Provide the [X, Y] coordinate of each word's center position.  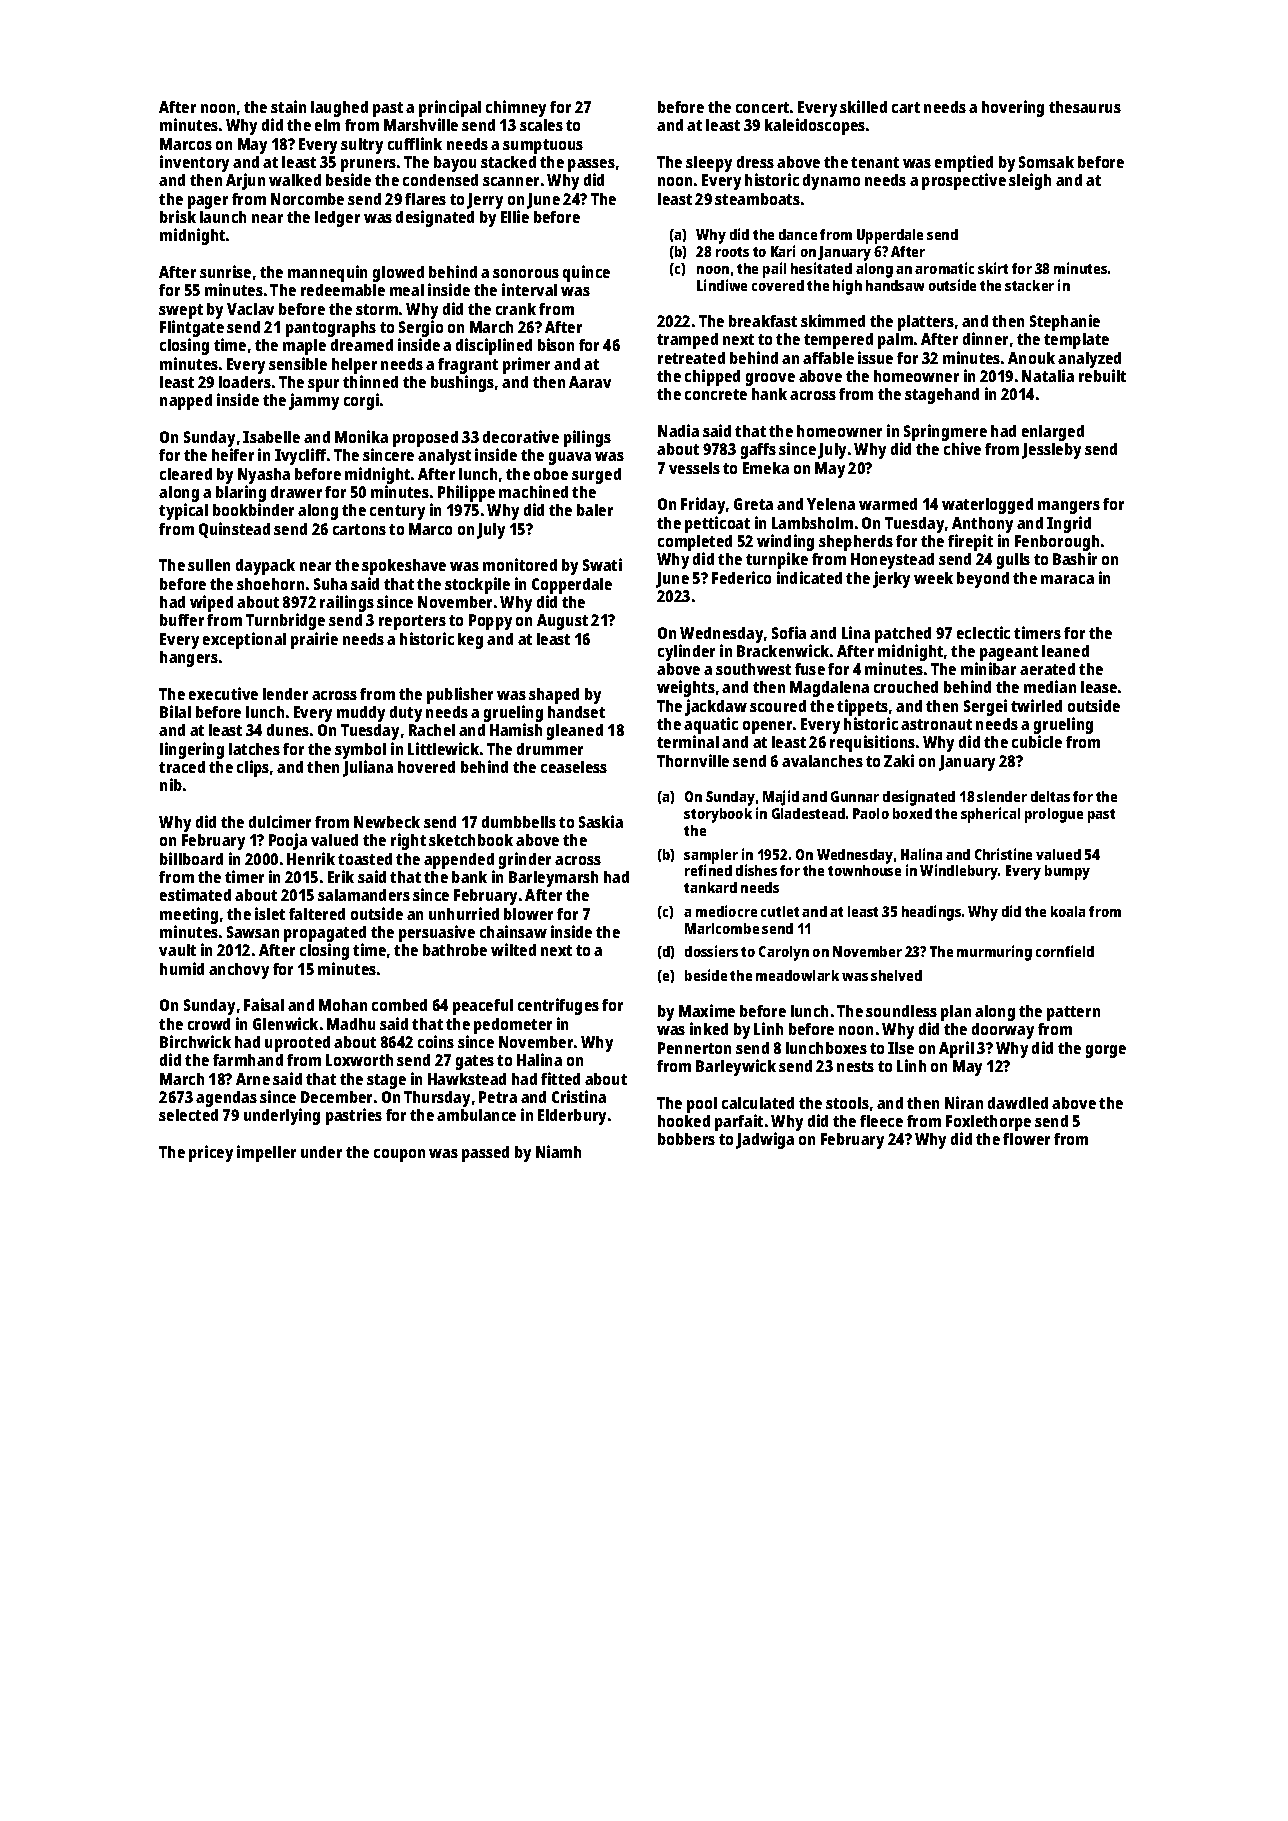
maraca [1067, 579]
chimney [516, 108]
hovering [1013, 108]
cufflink [415, 143]
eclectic [983, 632]
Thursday [437, 1099]
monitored [520, 564]
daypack [265, 567]
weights [686, 688]
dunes [288, 730]
